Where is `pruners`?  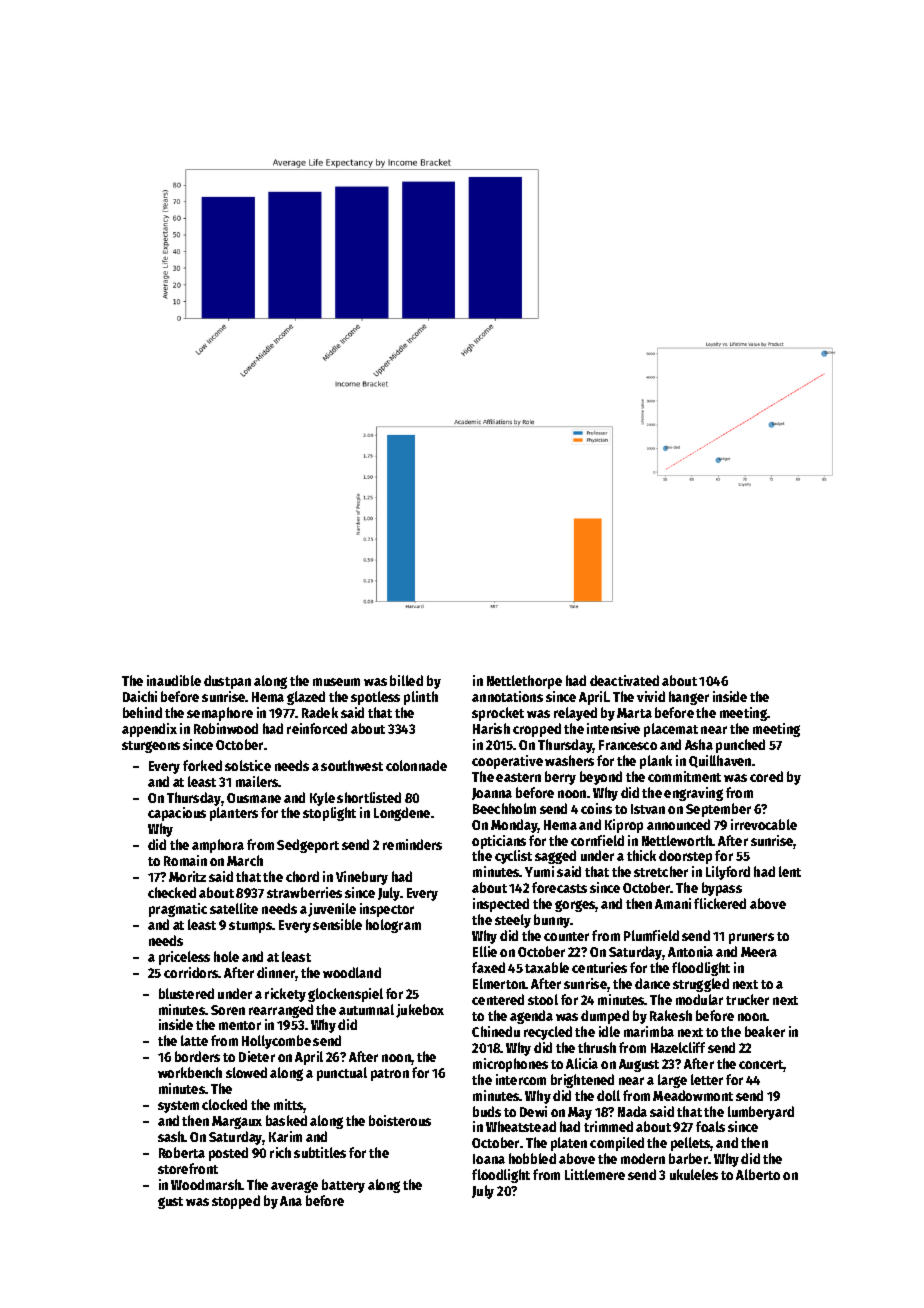
pruners is located at coordinates (751, 938).
